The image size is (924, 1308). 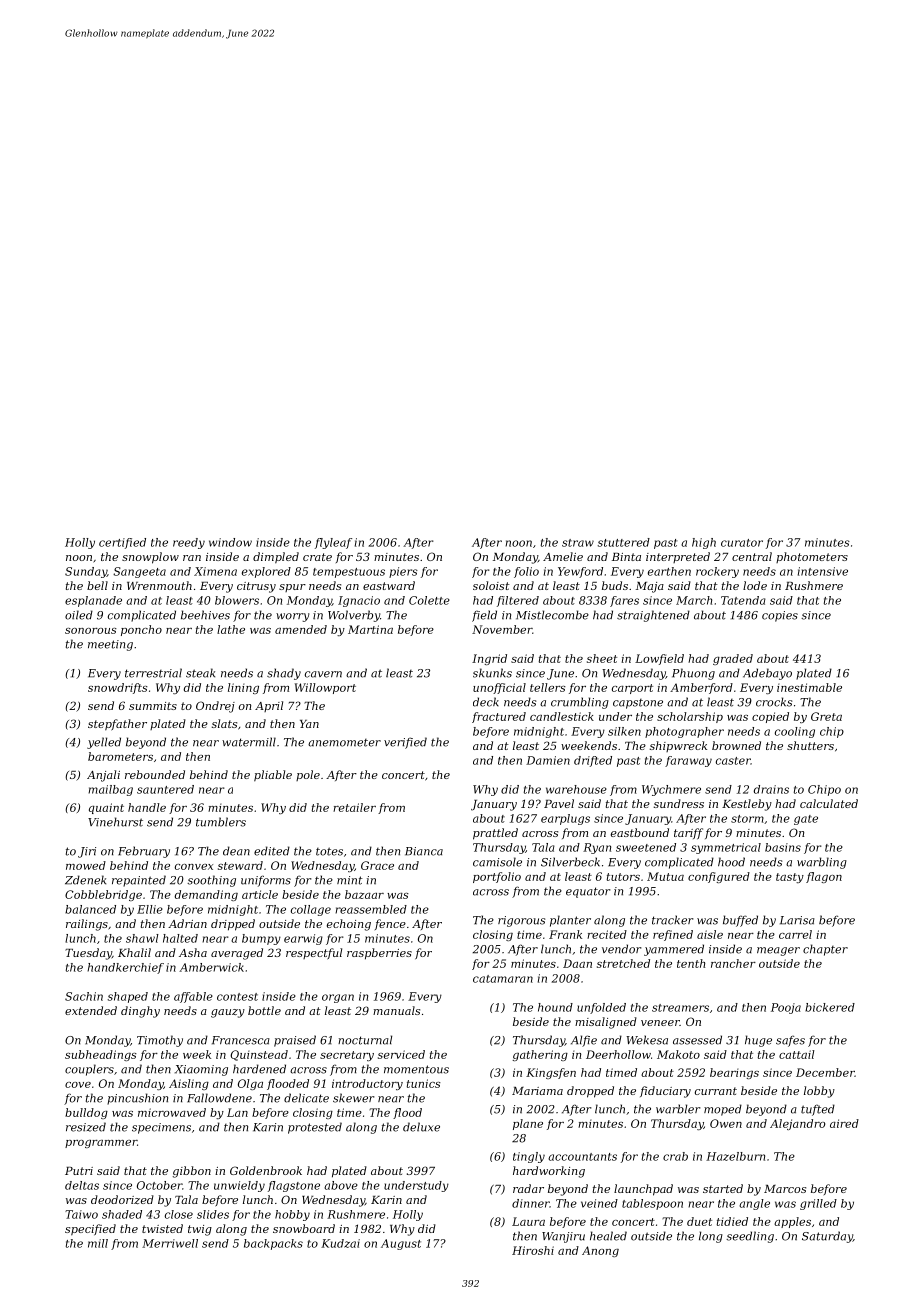 I want to click on moped, so click(x=723, y=1110).
